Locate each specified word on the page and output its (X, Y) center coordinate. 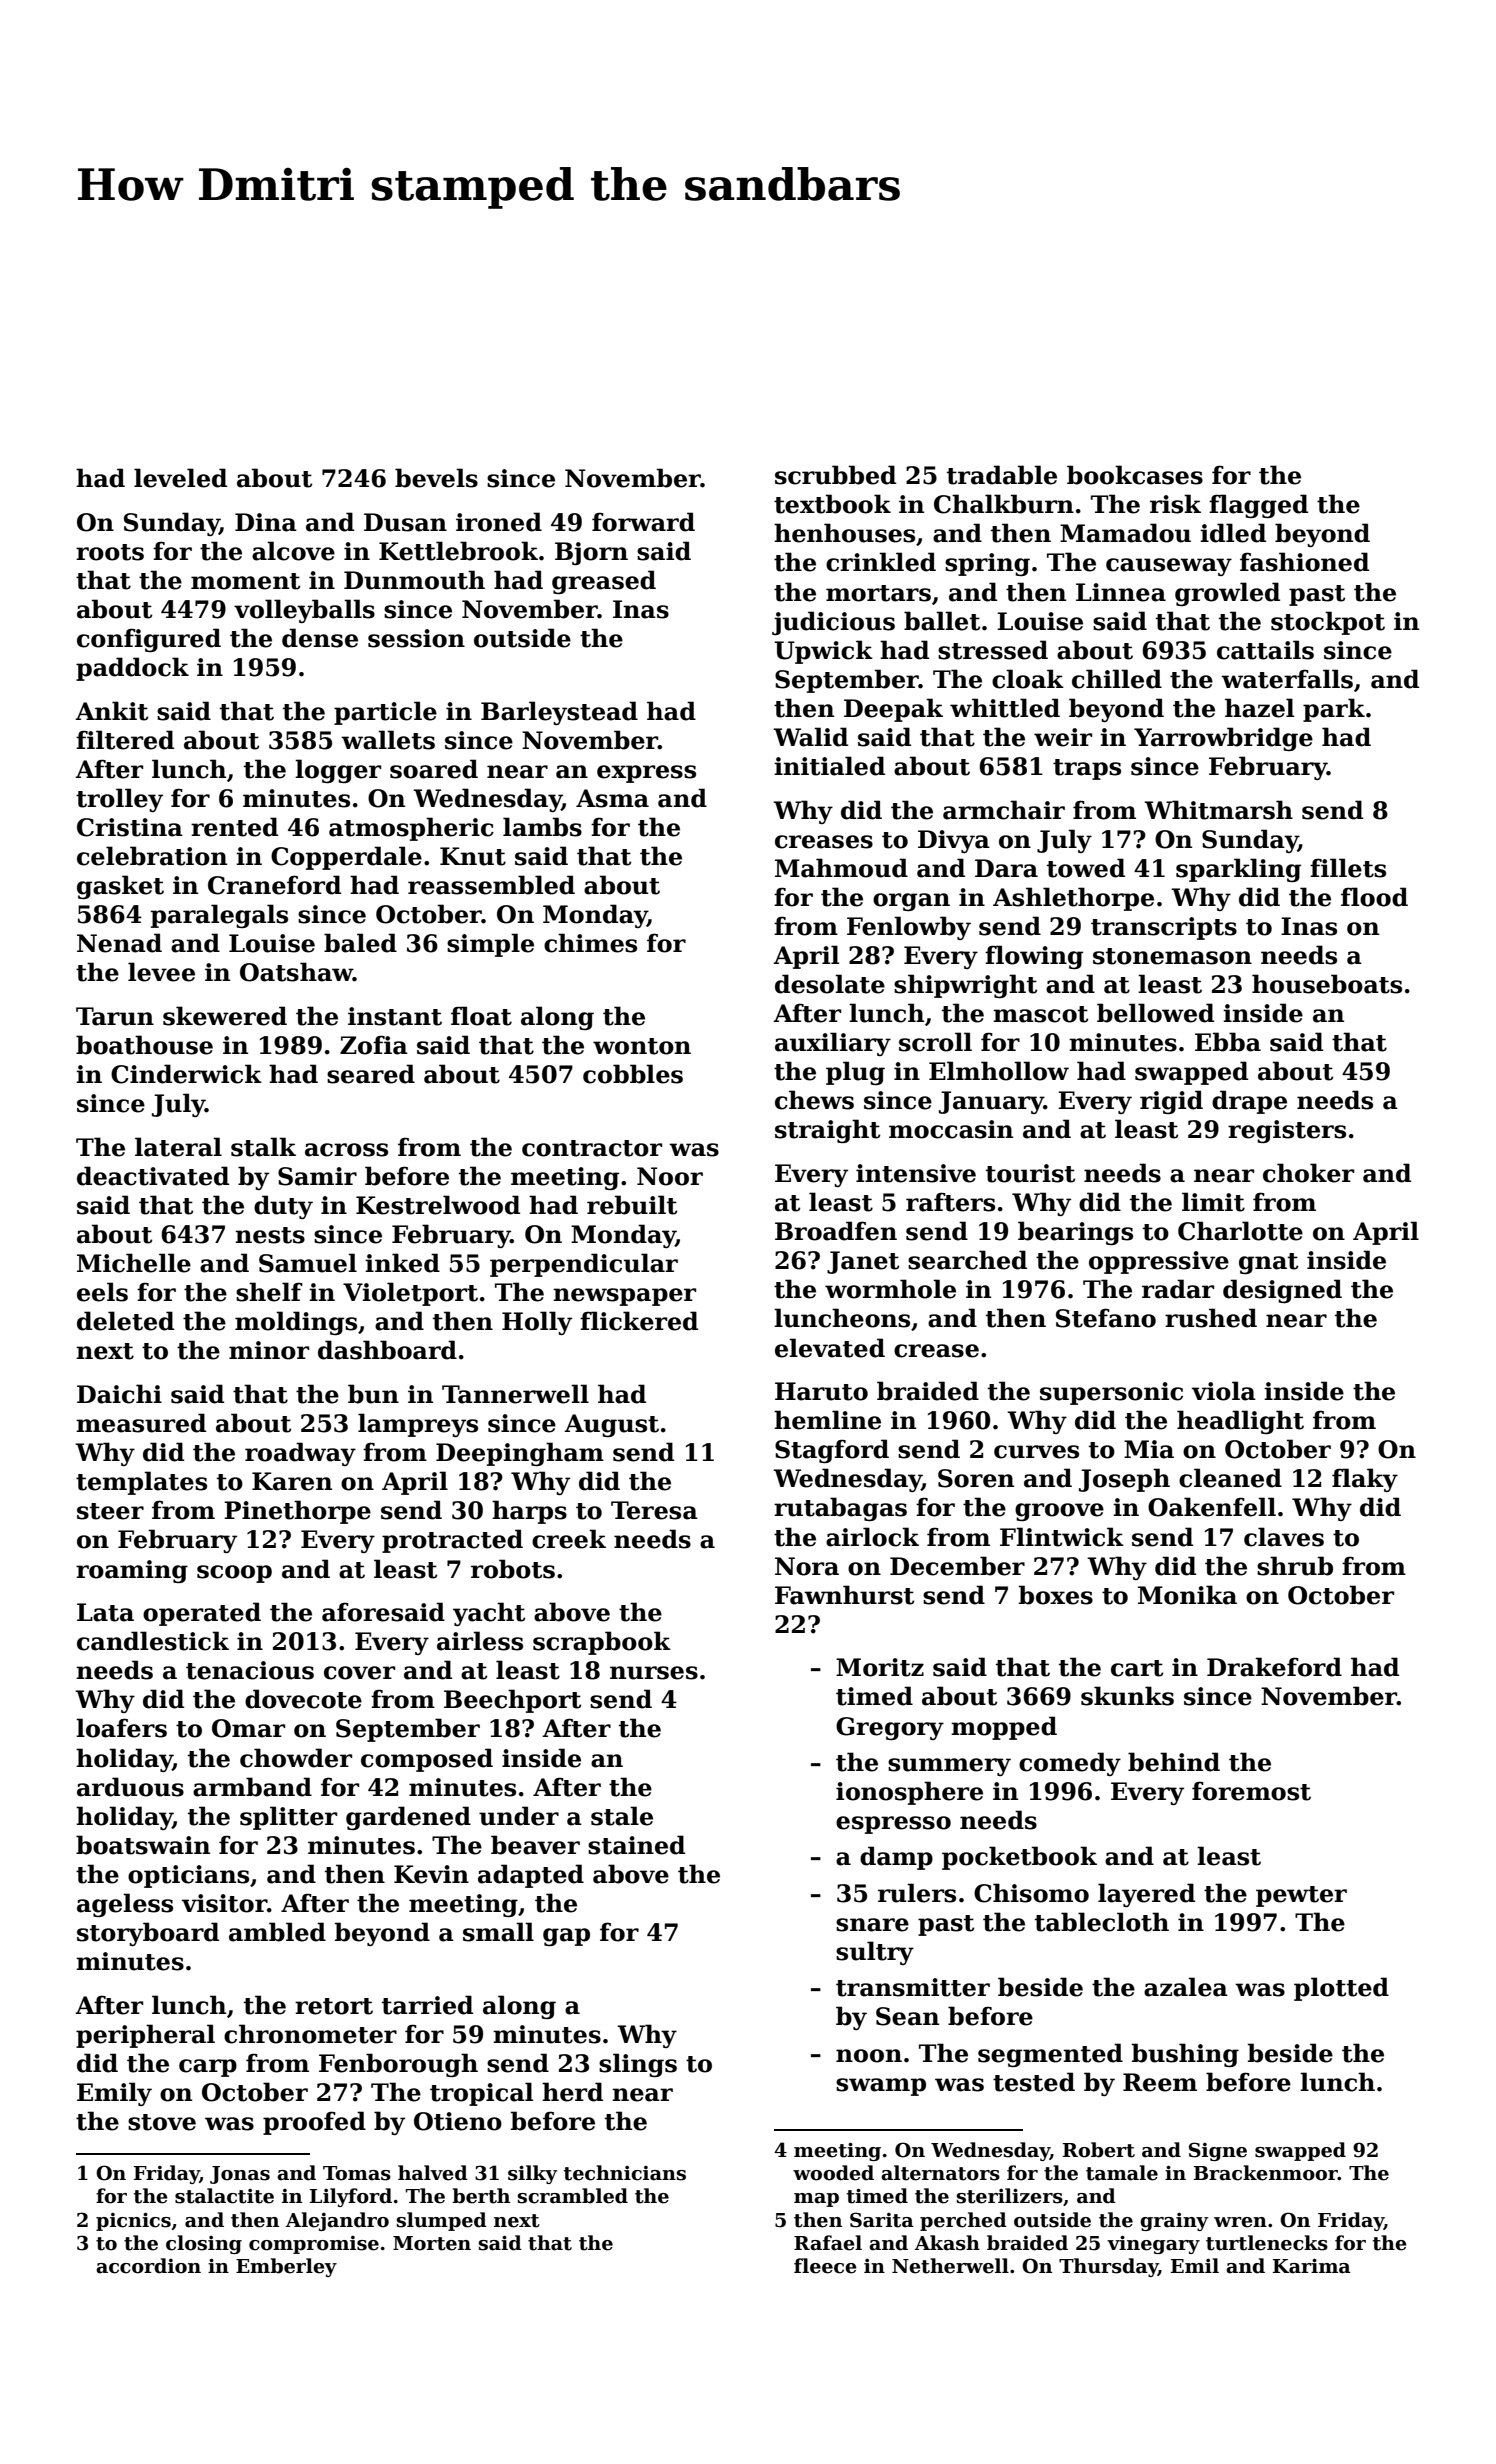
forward (643, 522)
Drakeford (1274, 1667)
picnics (133, 2221)
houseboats (1327, 984)
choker (1308, 1173)
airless (480, 1641)
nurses (654, 1673)
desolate (830, 984)
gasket (120, 887)
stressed (993, 650)
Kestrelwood (438, 1205)
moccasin (951, 1129)
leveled (180, 478)
